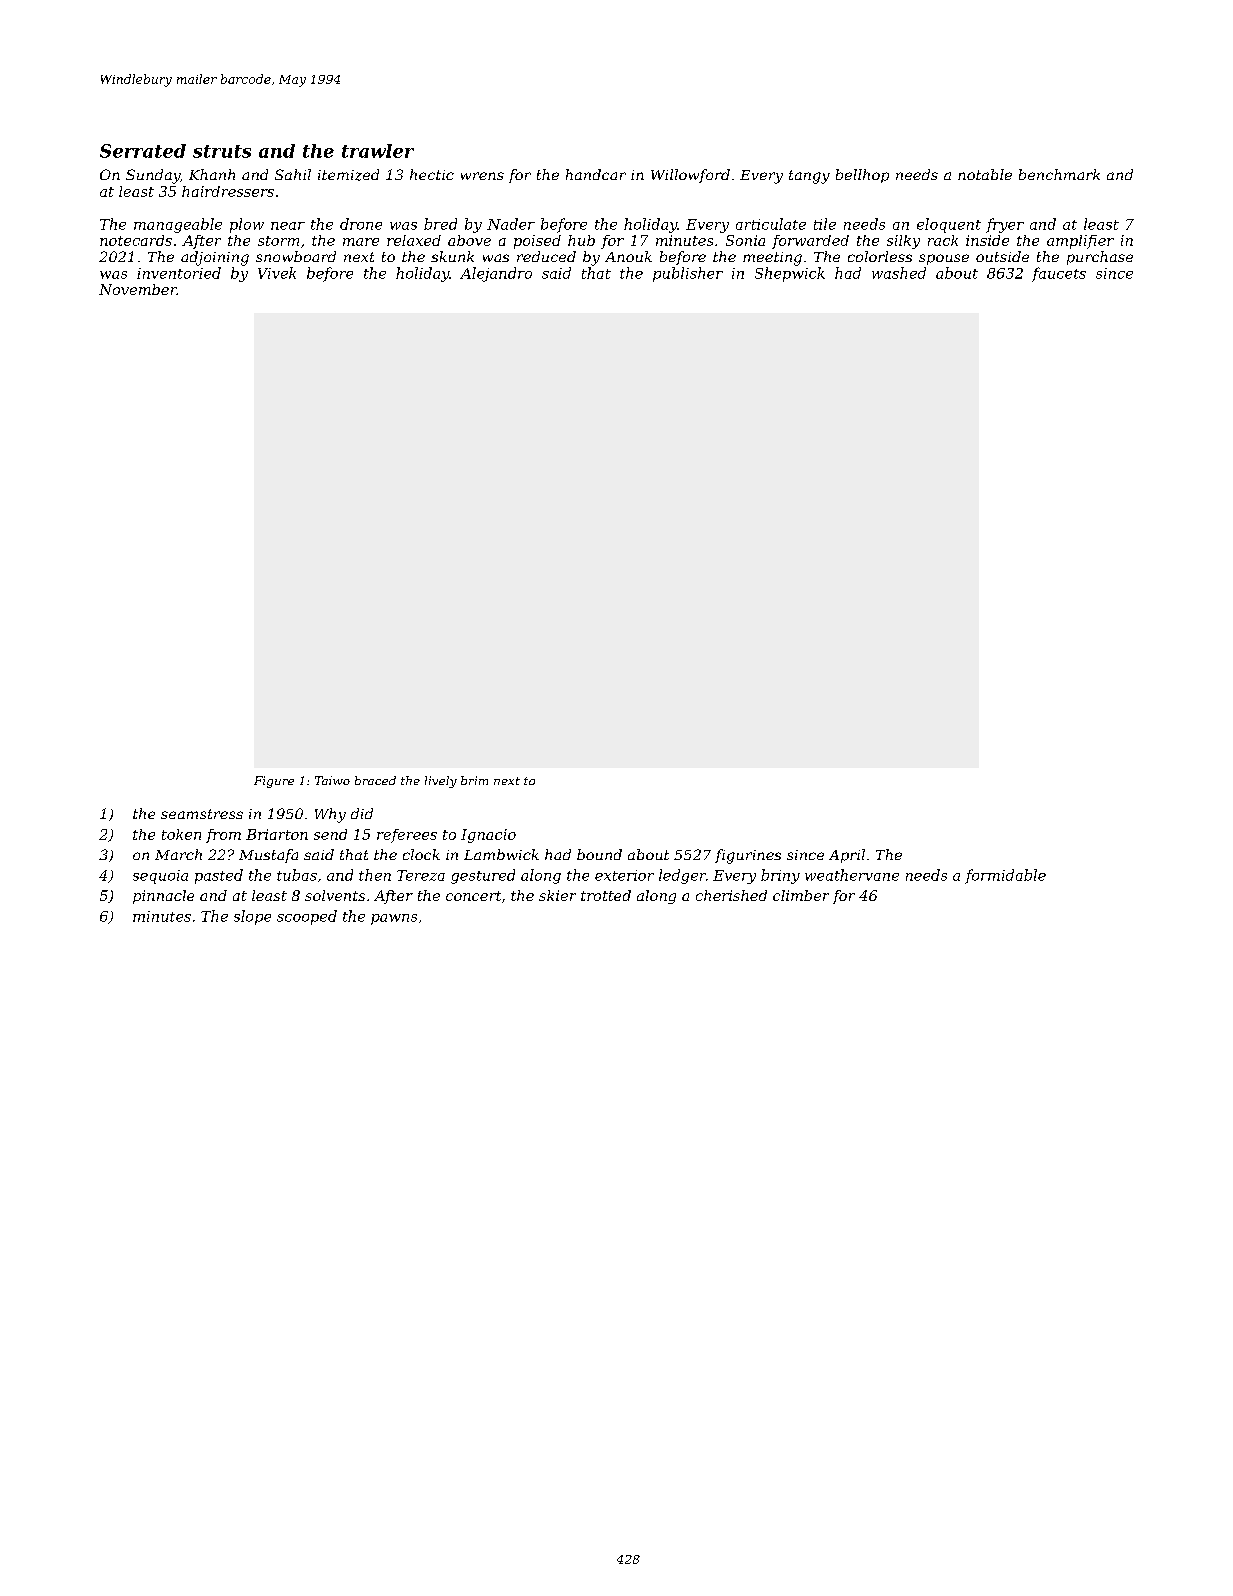 Image resolution: width=1233 pixels, height=1596 pixels. Describe the element at coordinates (163, 897) in the screenshot. I see `pinnacle` at that location.
